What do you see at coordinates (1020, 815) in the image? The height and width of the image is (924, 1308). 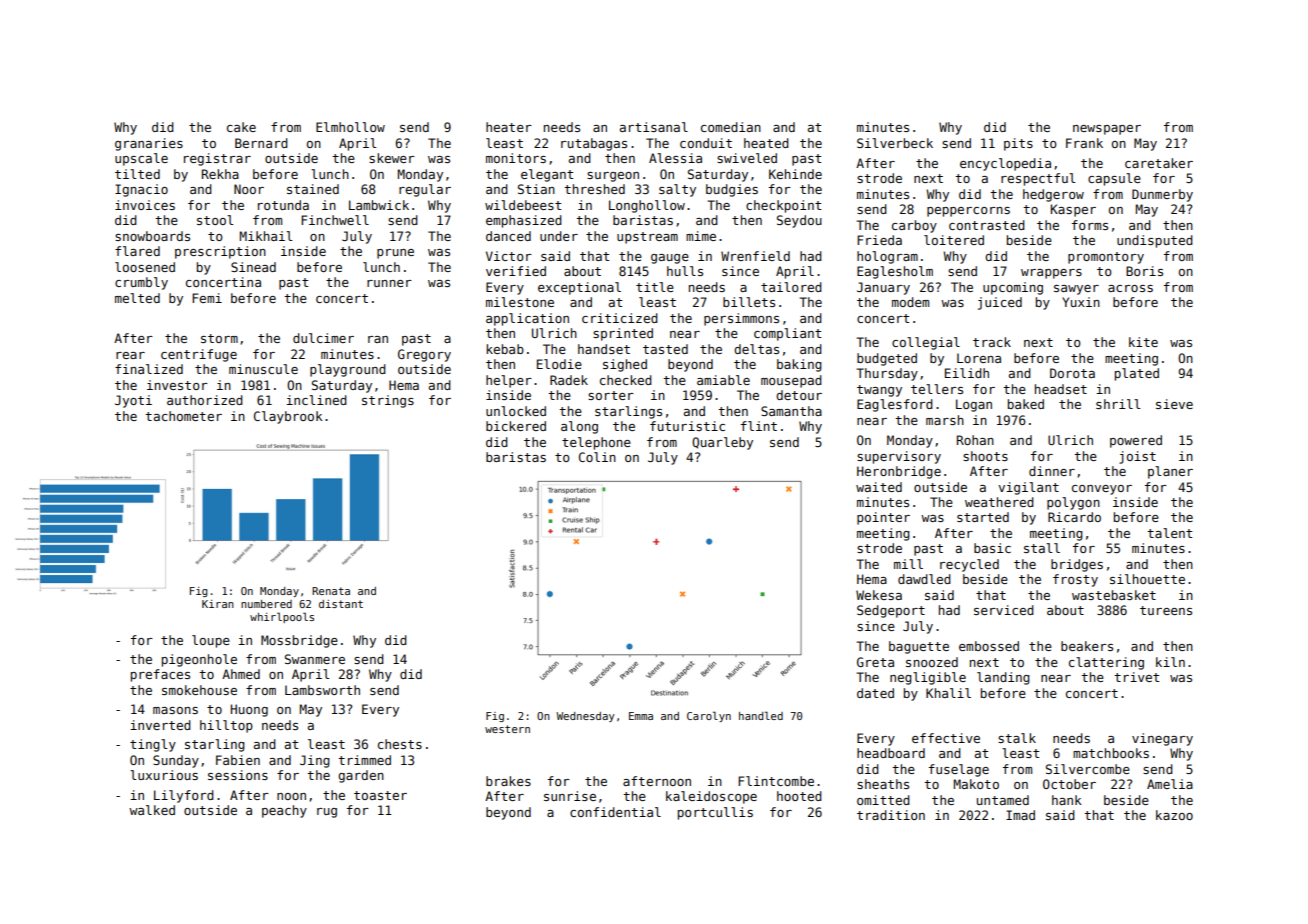 I see `Imad` at bounding box center [1020, 815].
